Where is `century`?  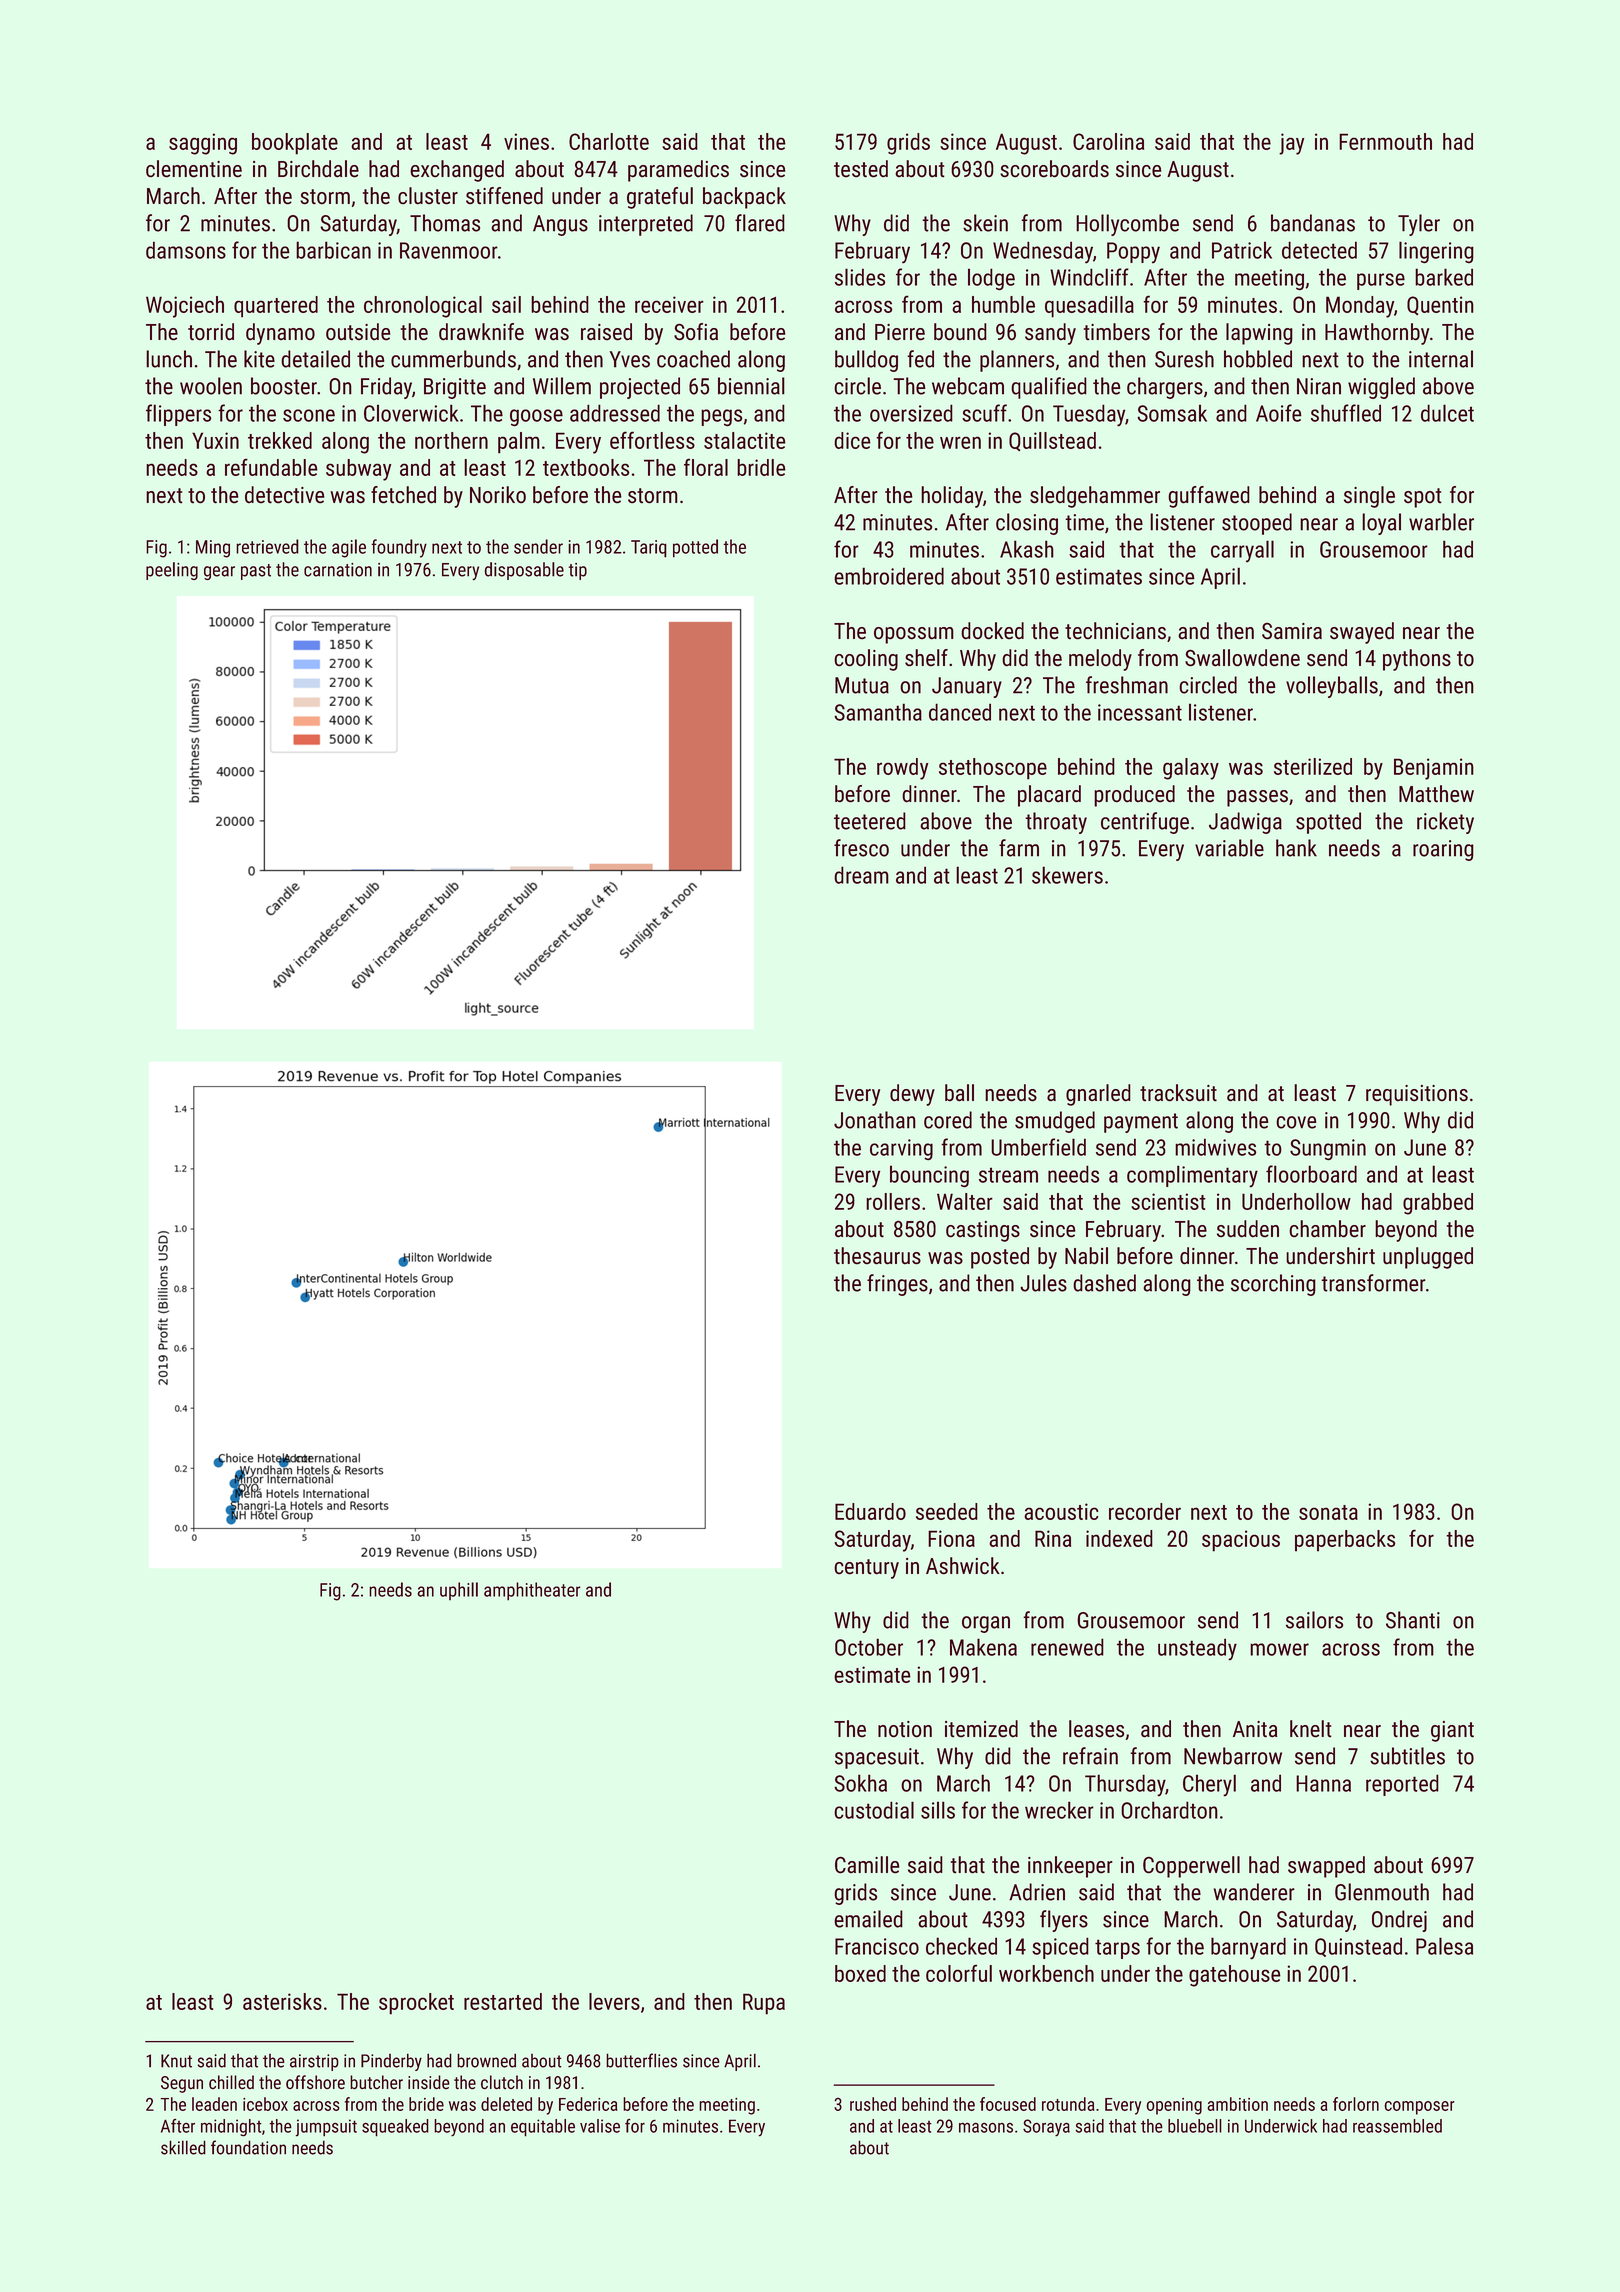 century is located at coordinates (866, 1569).
